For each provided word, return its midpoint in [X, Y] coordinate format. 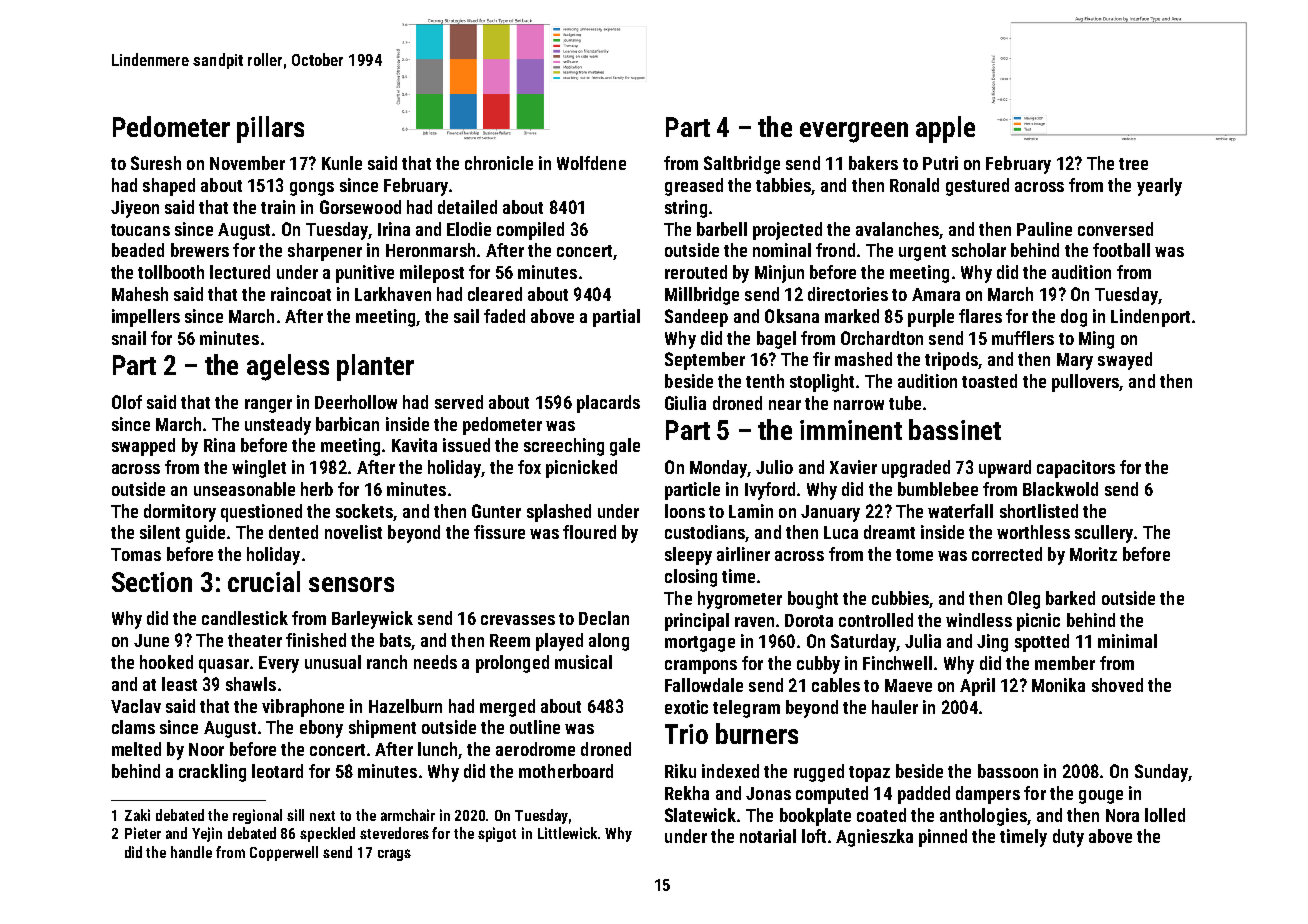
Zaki [137, 815]
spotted [1042, 643]
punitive [365, 274]
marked [852, 316]
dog [1074, 318]
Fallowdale [704, 685]
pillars [270, 129]
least [179, 684]
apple [945, 129]
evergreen [854, 132]
